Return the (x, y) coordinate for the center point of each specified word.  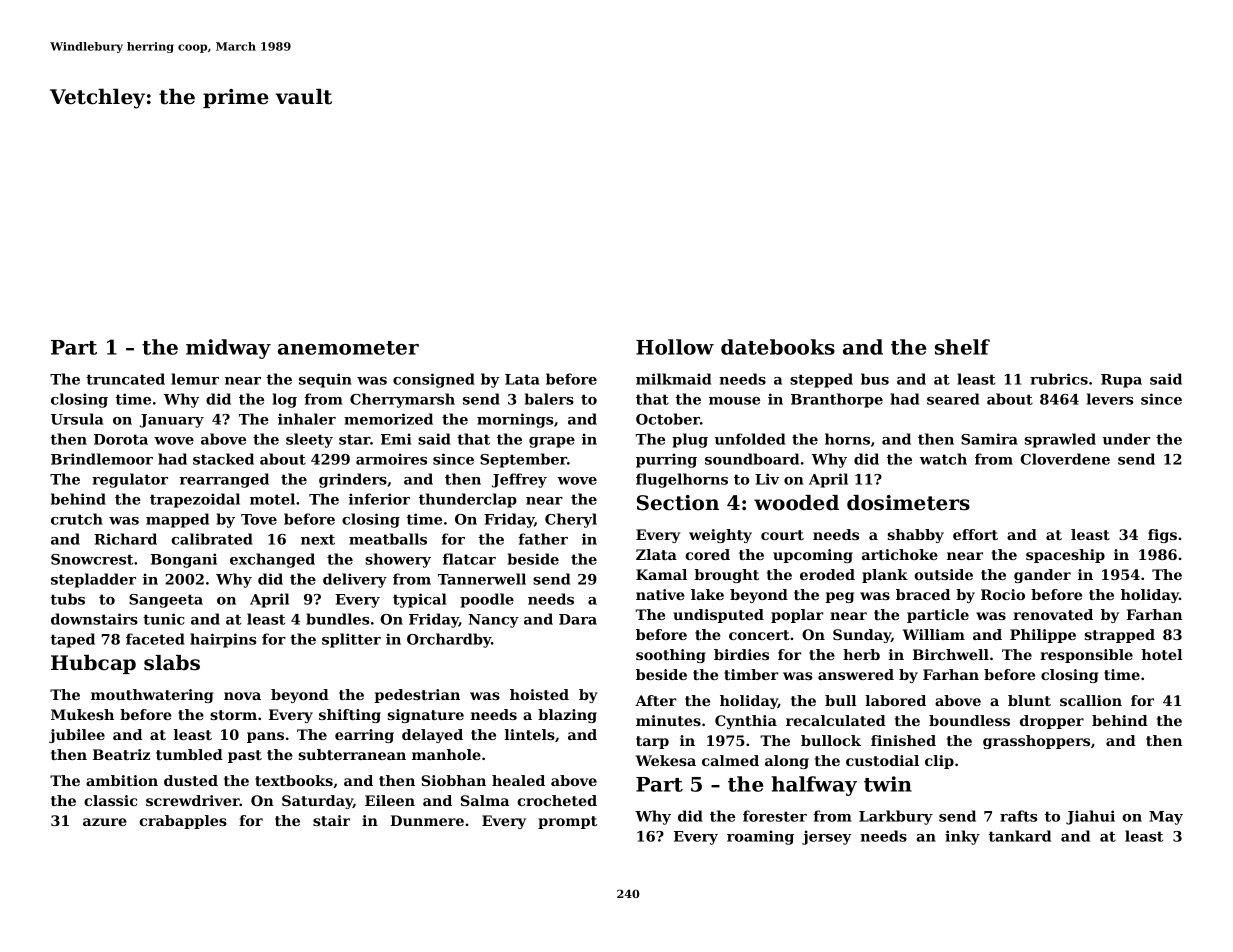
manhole (446, 754)
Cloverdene (1065, 459)
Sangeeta (166, 601)
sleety (309, 440)
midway (228, 349)
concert (759, 635)
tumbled (189, 754)
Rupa (1121, 381)
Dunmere (427, 820)
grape (552, 442)
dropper (1052, 722)
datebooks (778, 347)
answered (856, 674)
